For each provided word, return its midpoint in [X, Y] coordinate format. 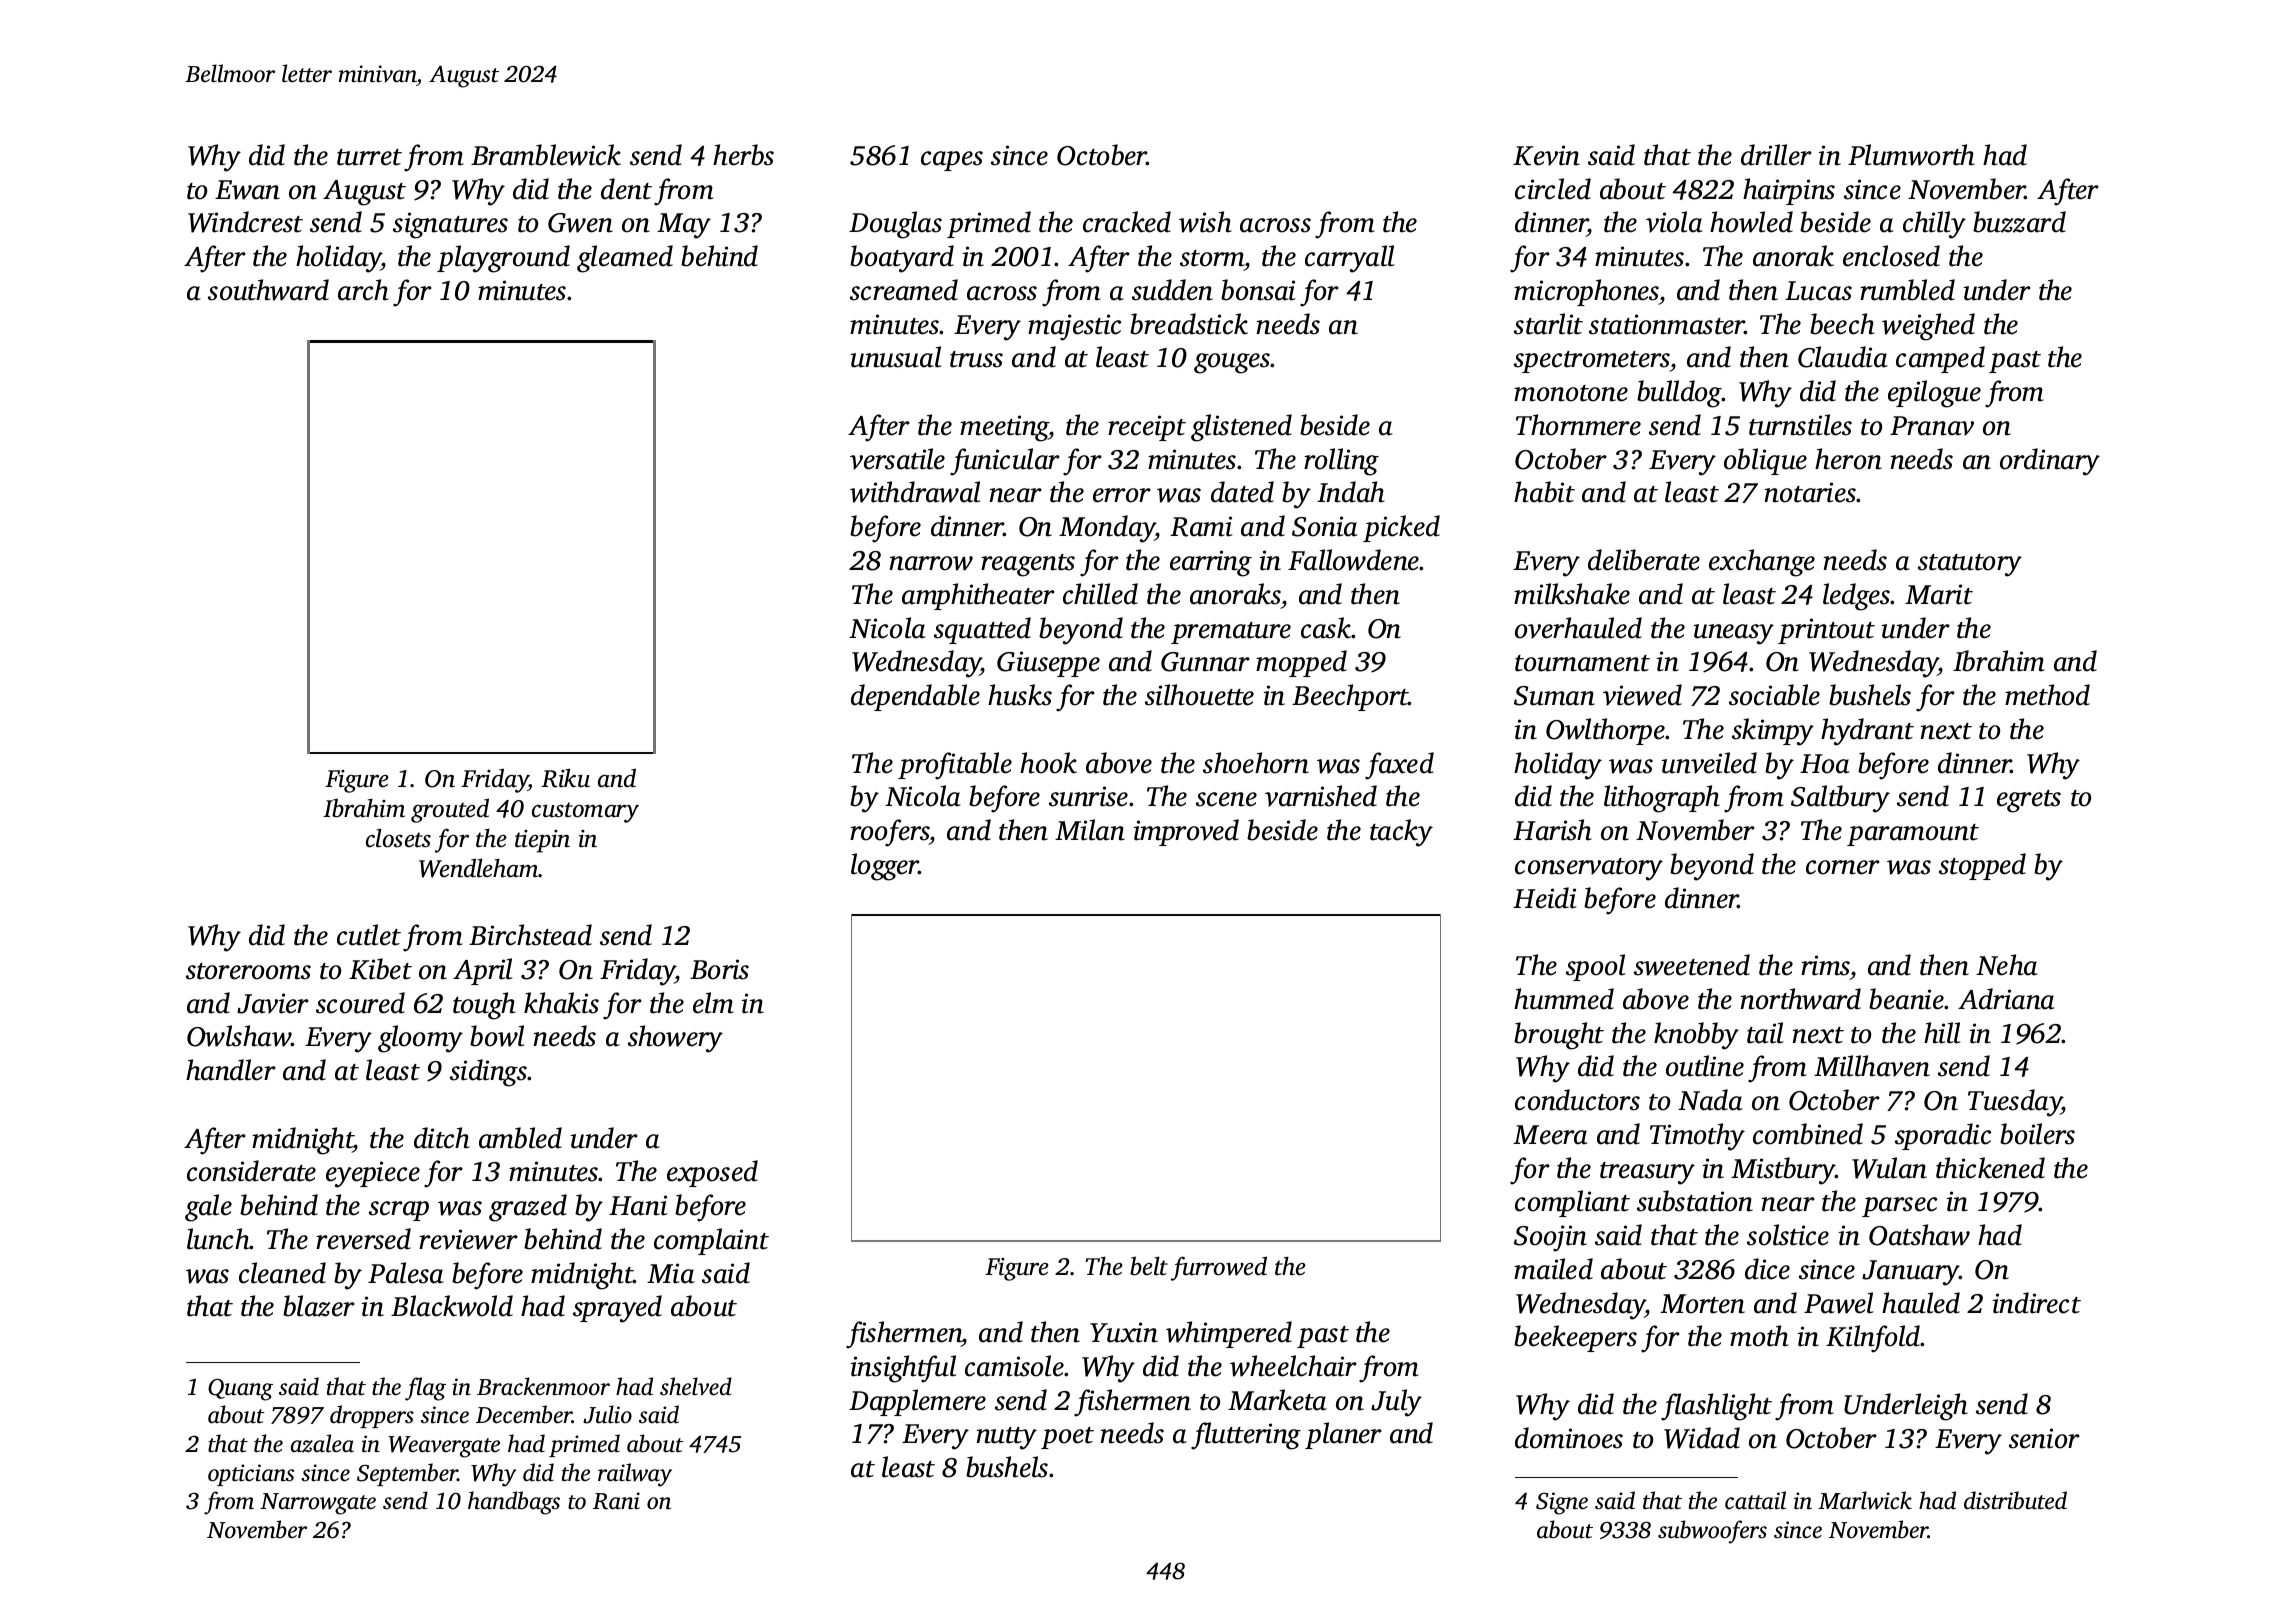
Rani [616, 1501]
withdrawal [915, 492]
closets [398, 838]
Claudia [1843, 357]
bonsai [1258, 290]
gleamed [625, 259]
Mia [671, 1273]
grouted [450, 810]
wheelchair [1293, 1366]
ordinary [2050, 462]
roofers [890, 833]
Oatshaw [1919, 1235]
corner [1843, 867]
